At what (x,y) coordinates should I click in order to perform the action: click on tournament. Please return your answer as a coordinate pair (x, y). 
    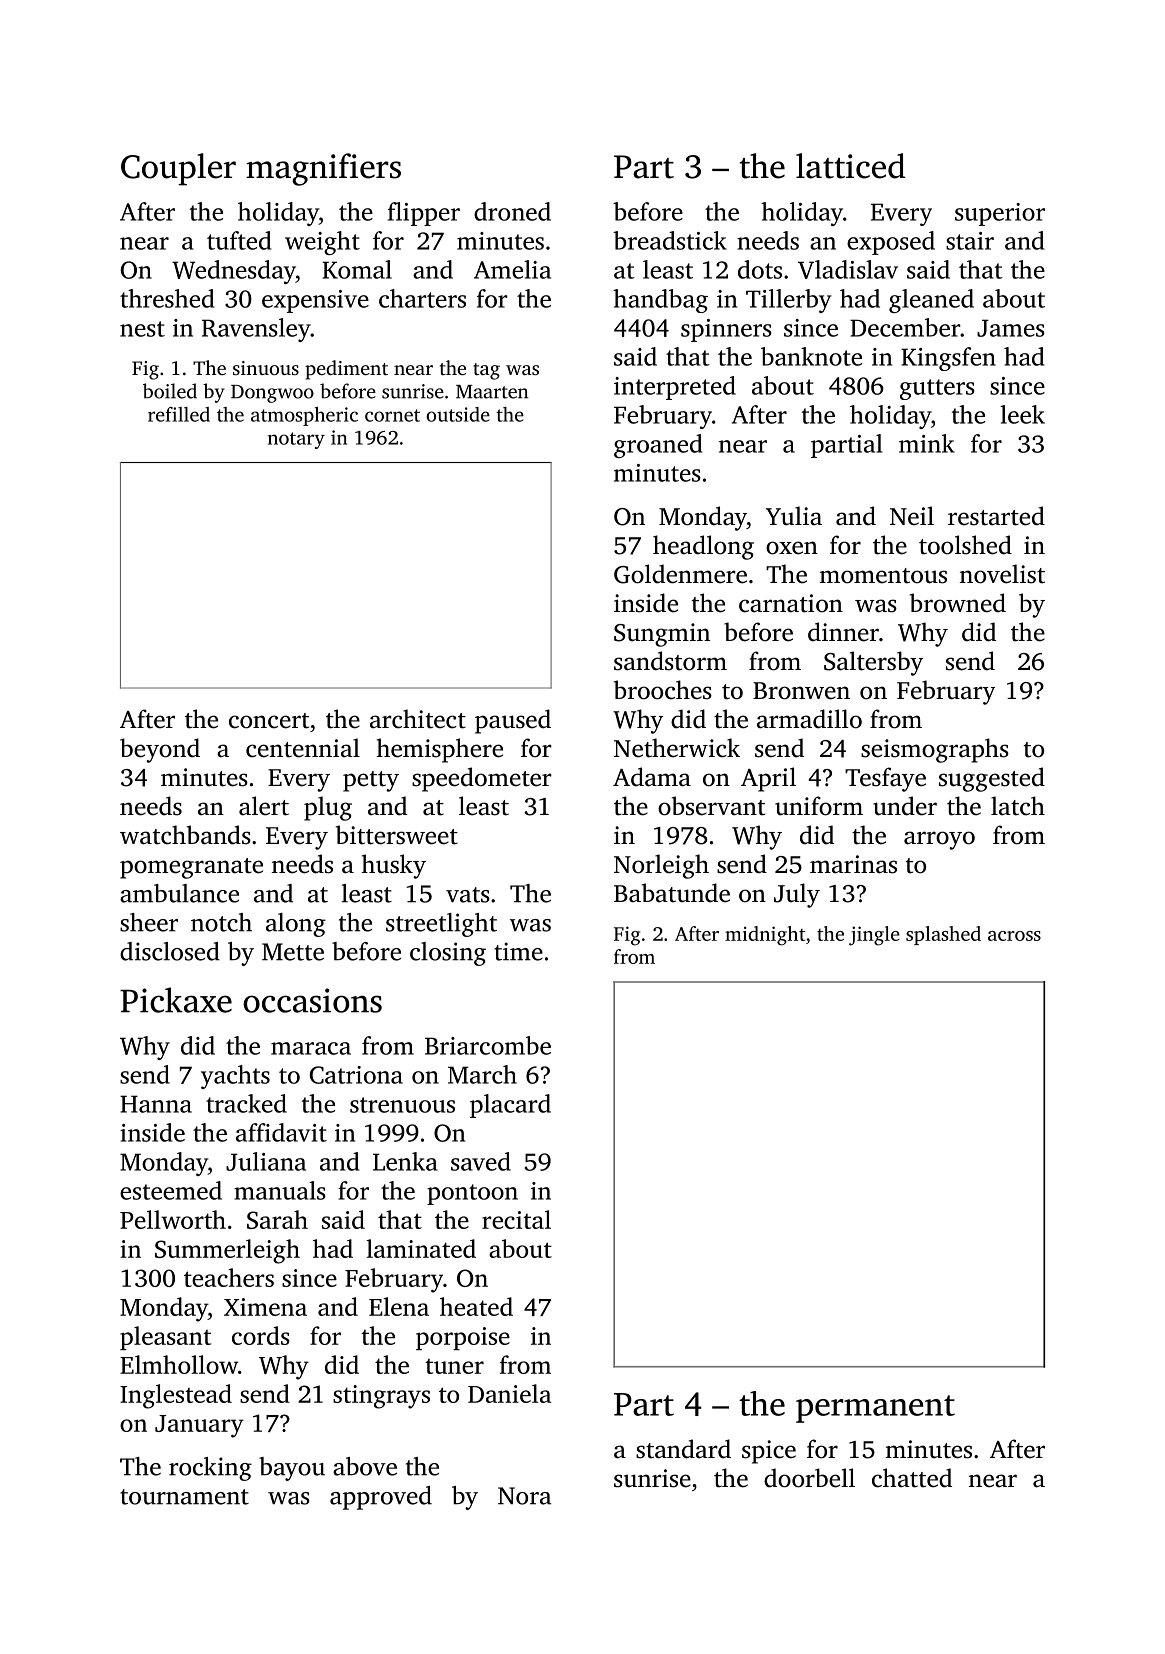
    Looking at the image, I should click on (184, 1497).
